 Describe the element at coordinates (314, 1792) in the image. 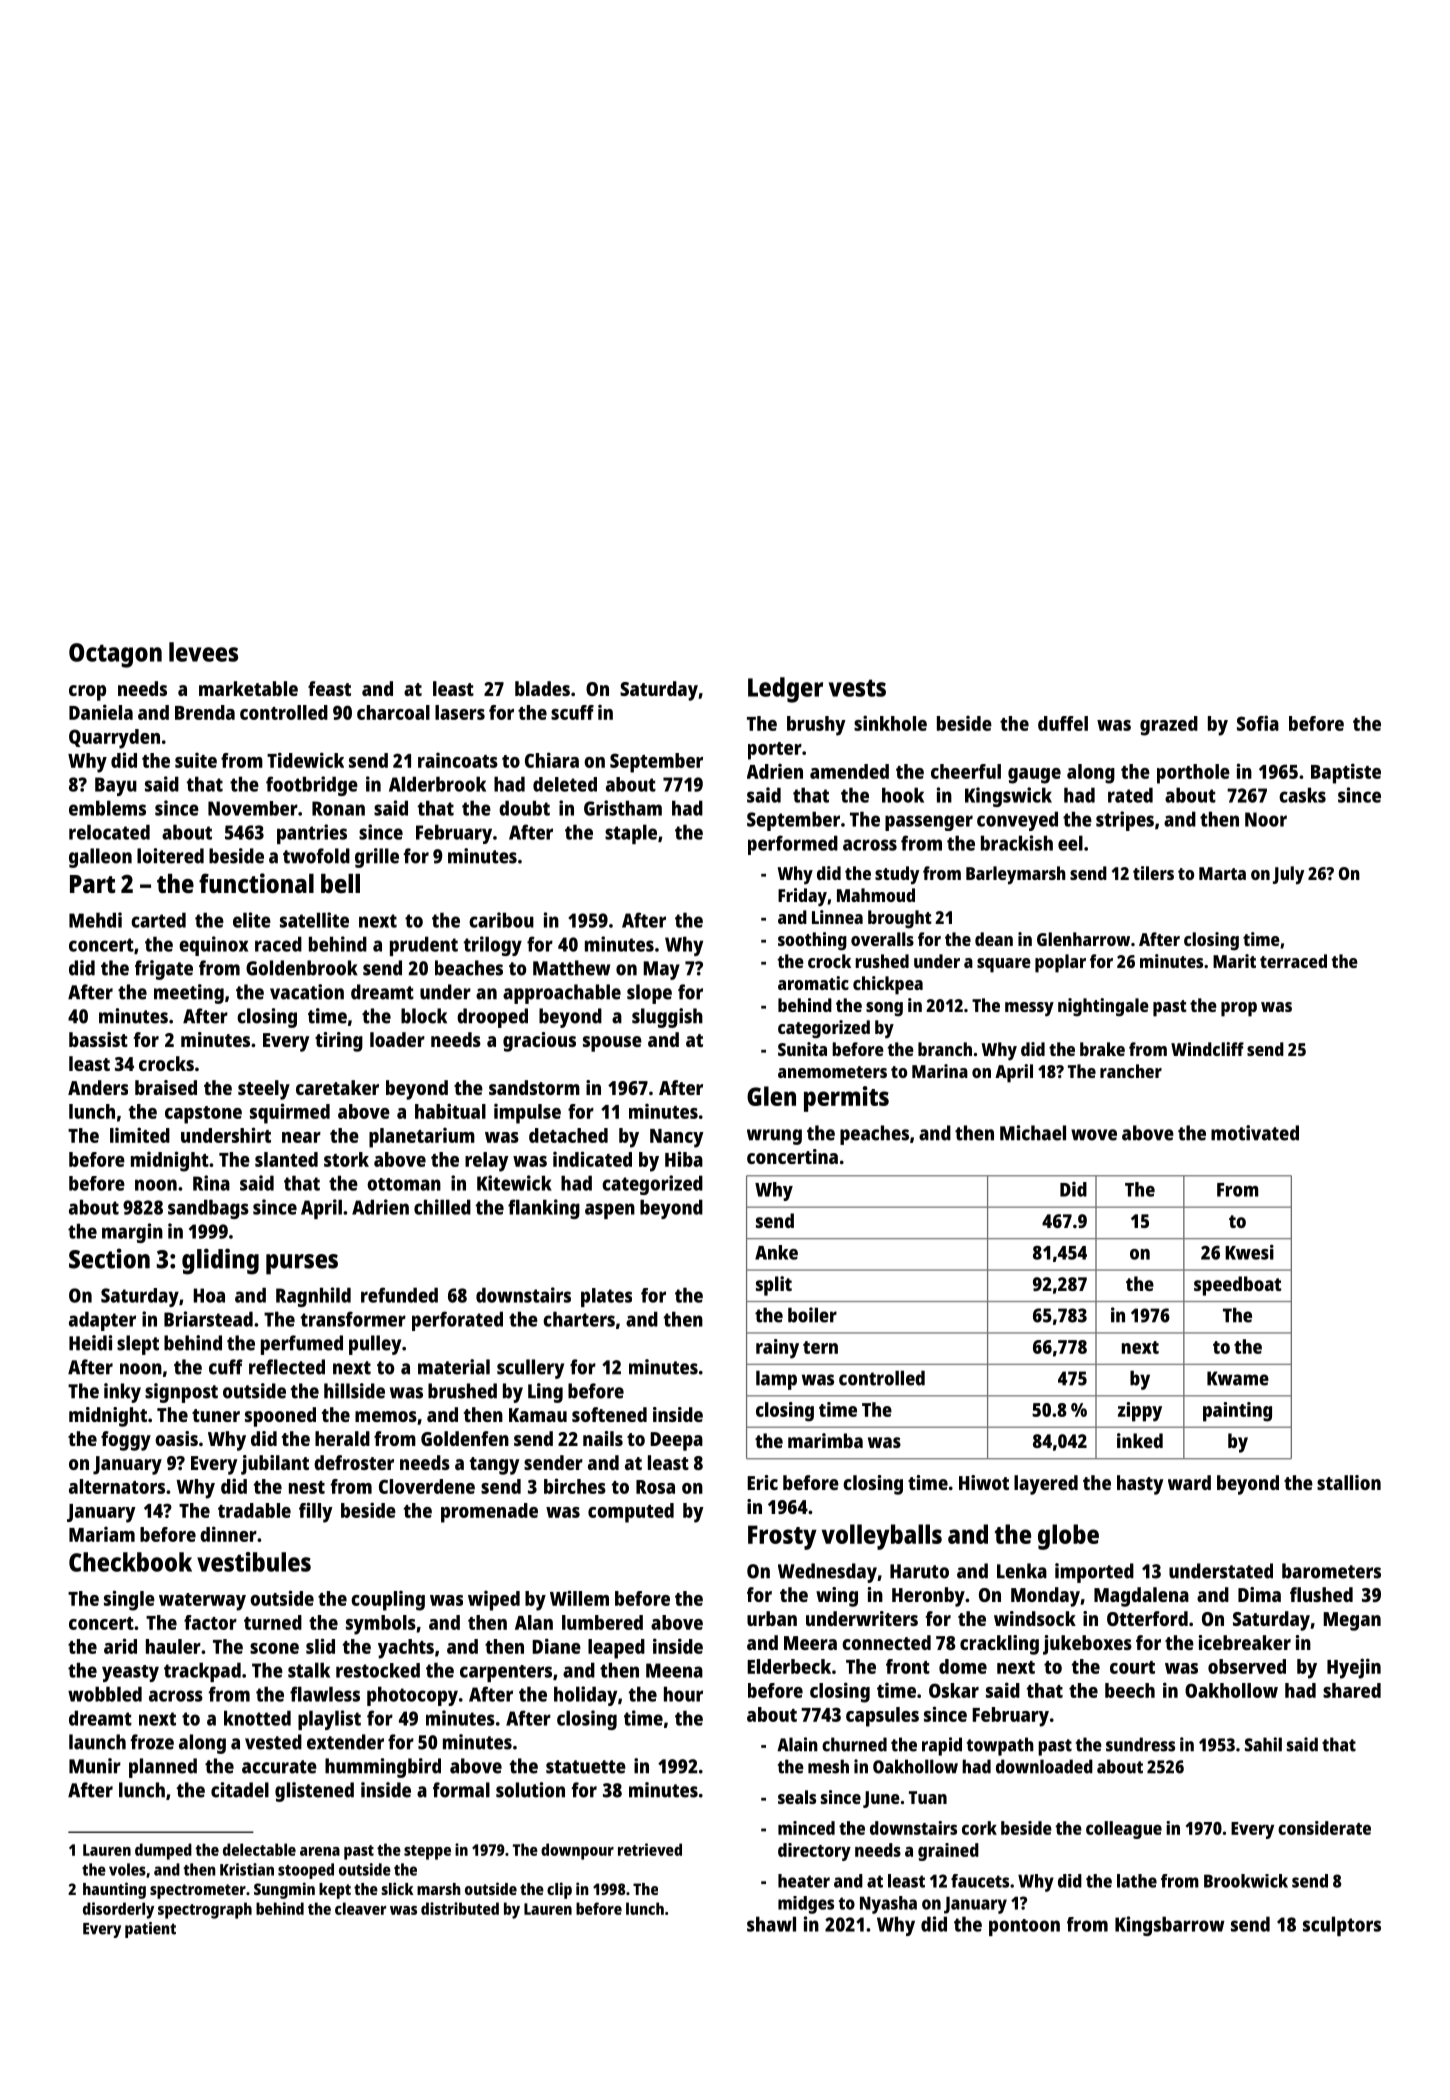

I see `glistened` at that location.
